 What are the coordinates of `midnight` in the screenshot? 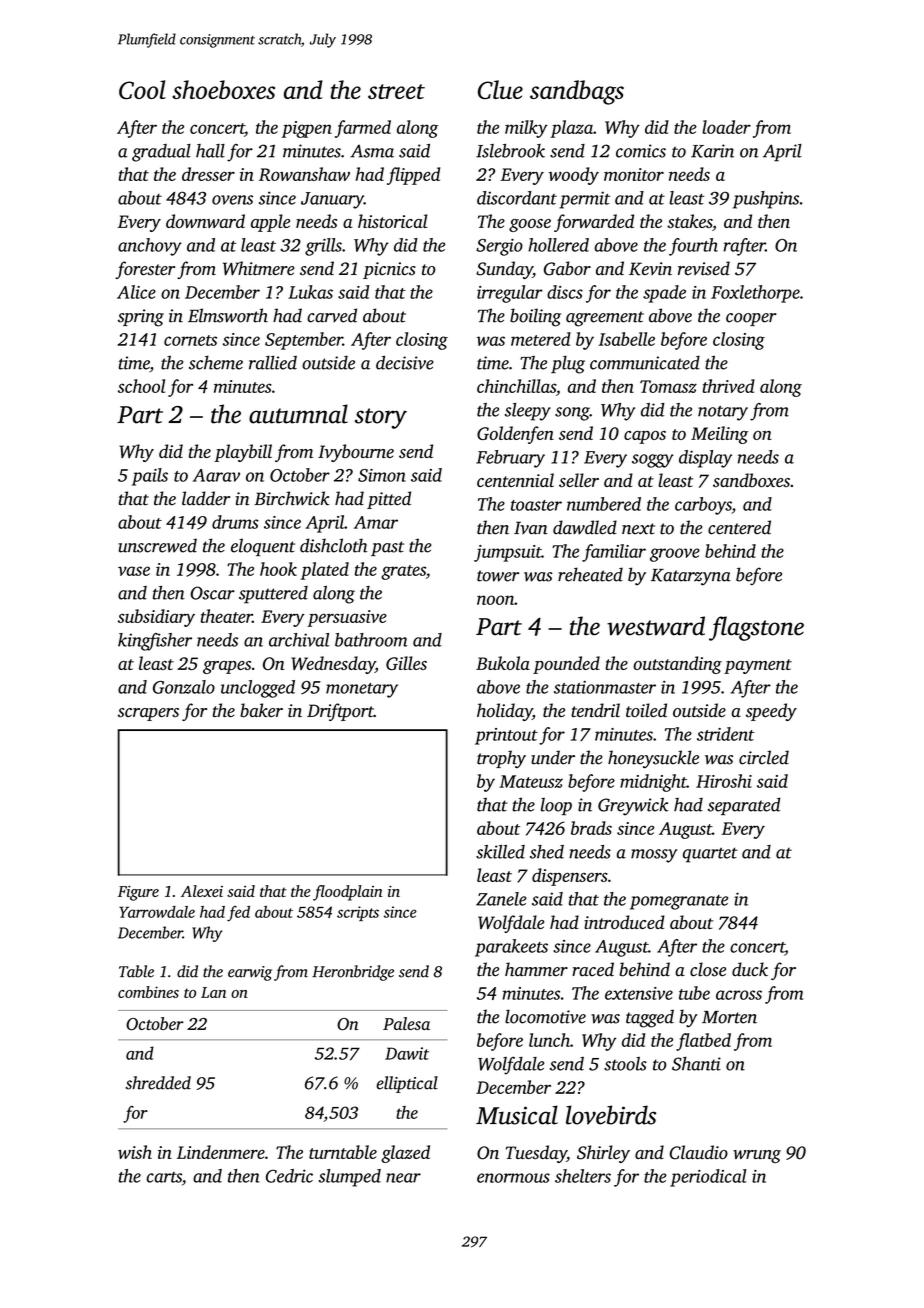 It's located at (653, 783).
